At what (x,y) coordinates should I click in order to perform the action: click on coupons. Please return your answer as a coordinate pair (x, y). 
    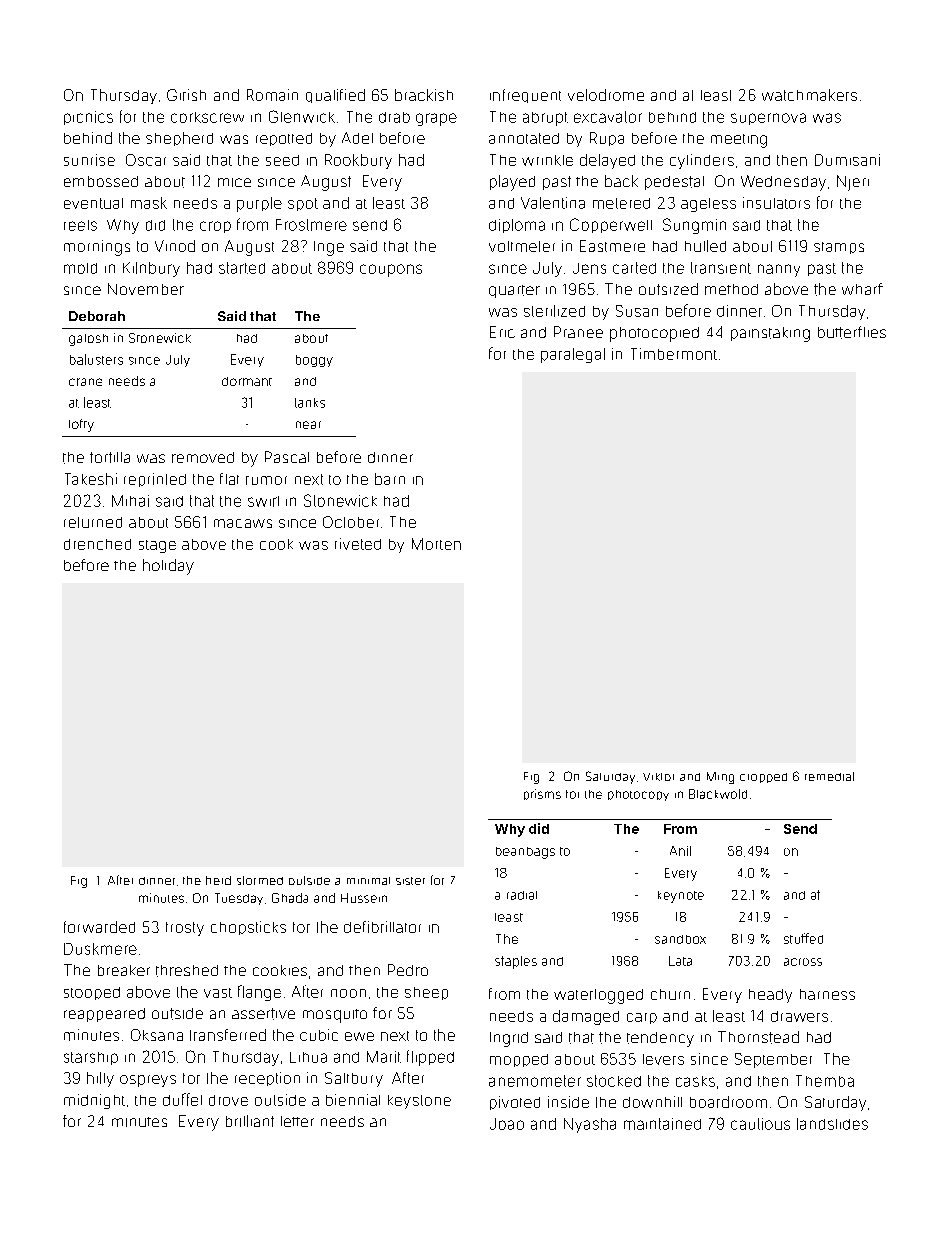
    Looking at the image, I should click on (391, 270).
